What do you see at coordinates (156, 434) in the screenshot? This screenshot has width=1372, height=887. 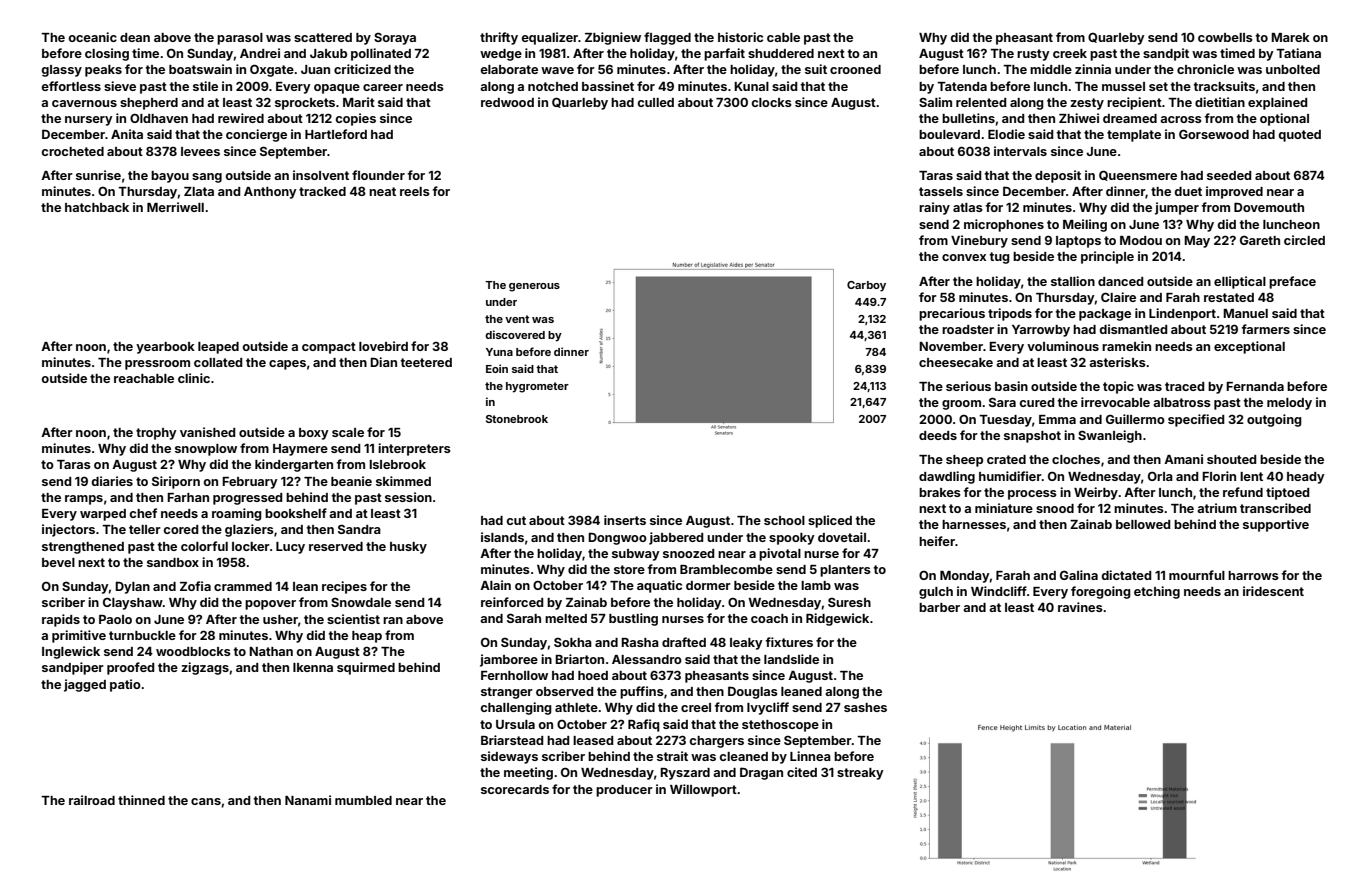 I see `trophy` at bounding box center [156, 434].
